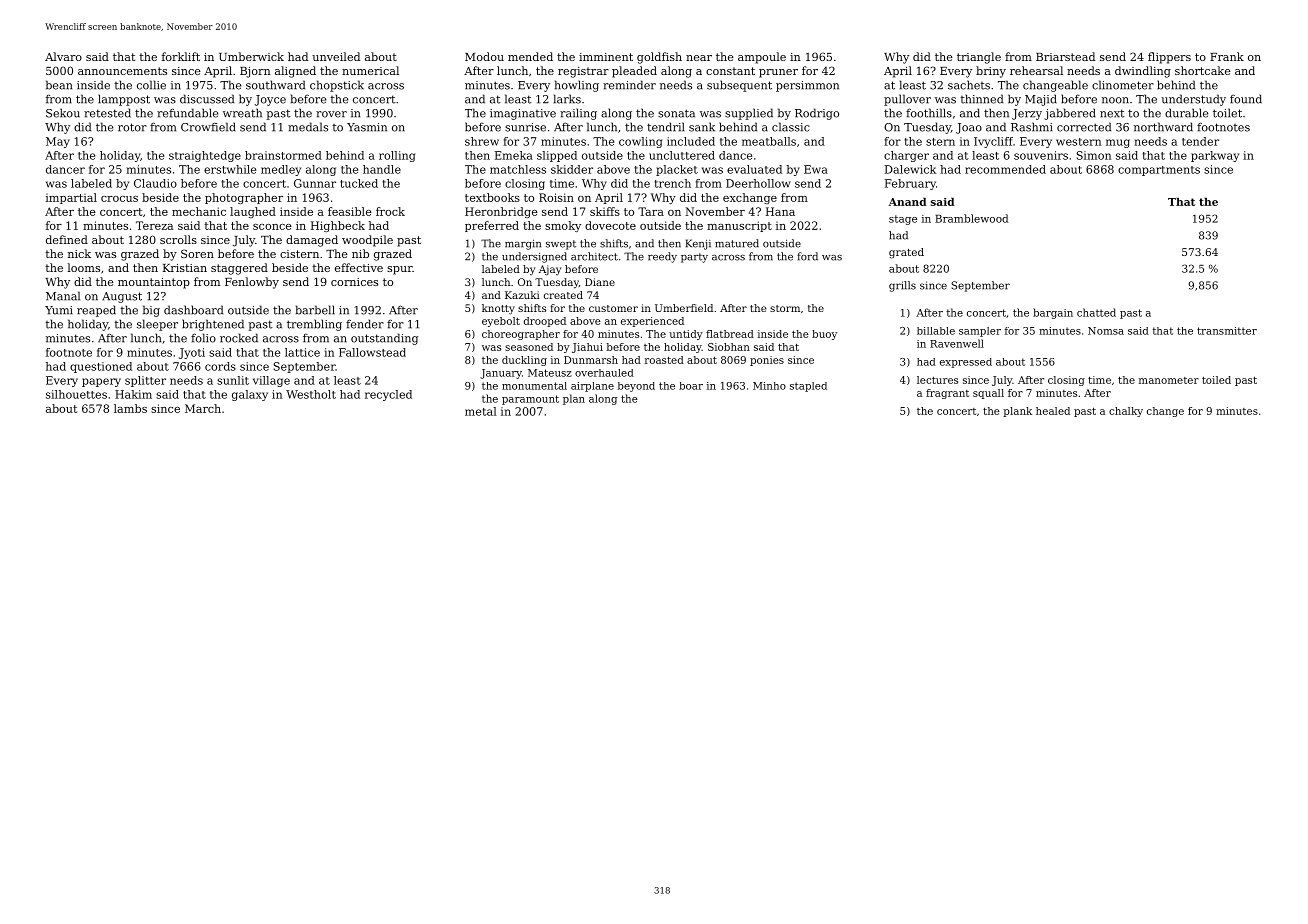 The image size is (1308, 924). Describe the element at coordinates (969, 85) in the document. I see `sachets` at that location.
